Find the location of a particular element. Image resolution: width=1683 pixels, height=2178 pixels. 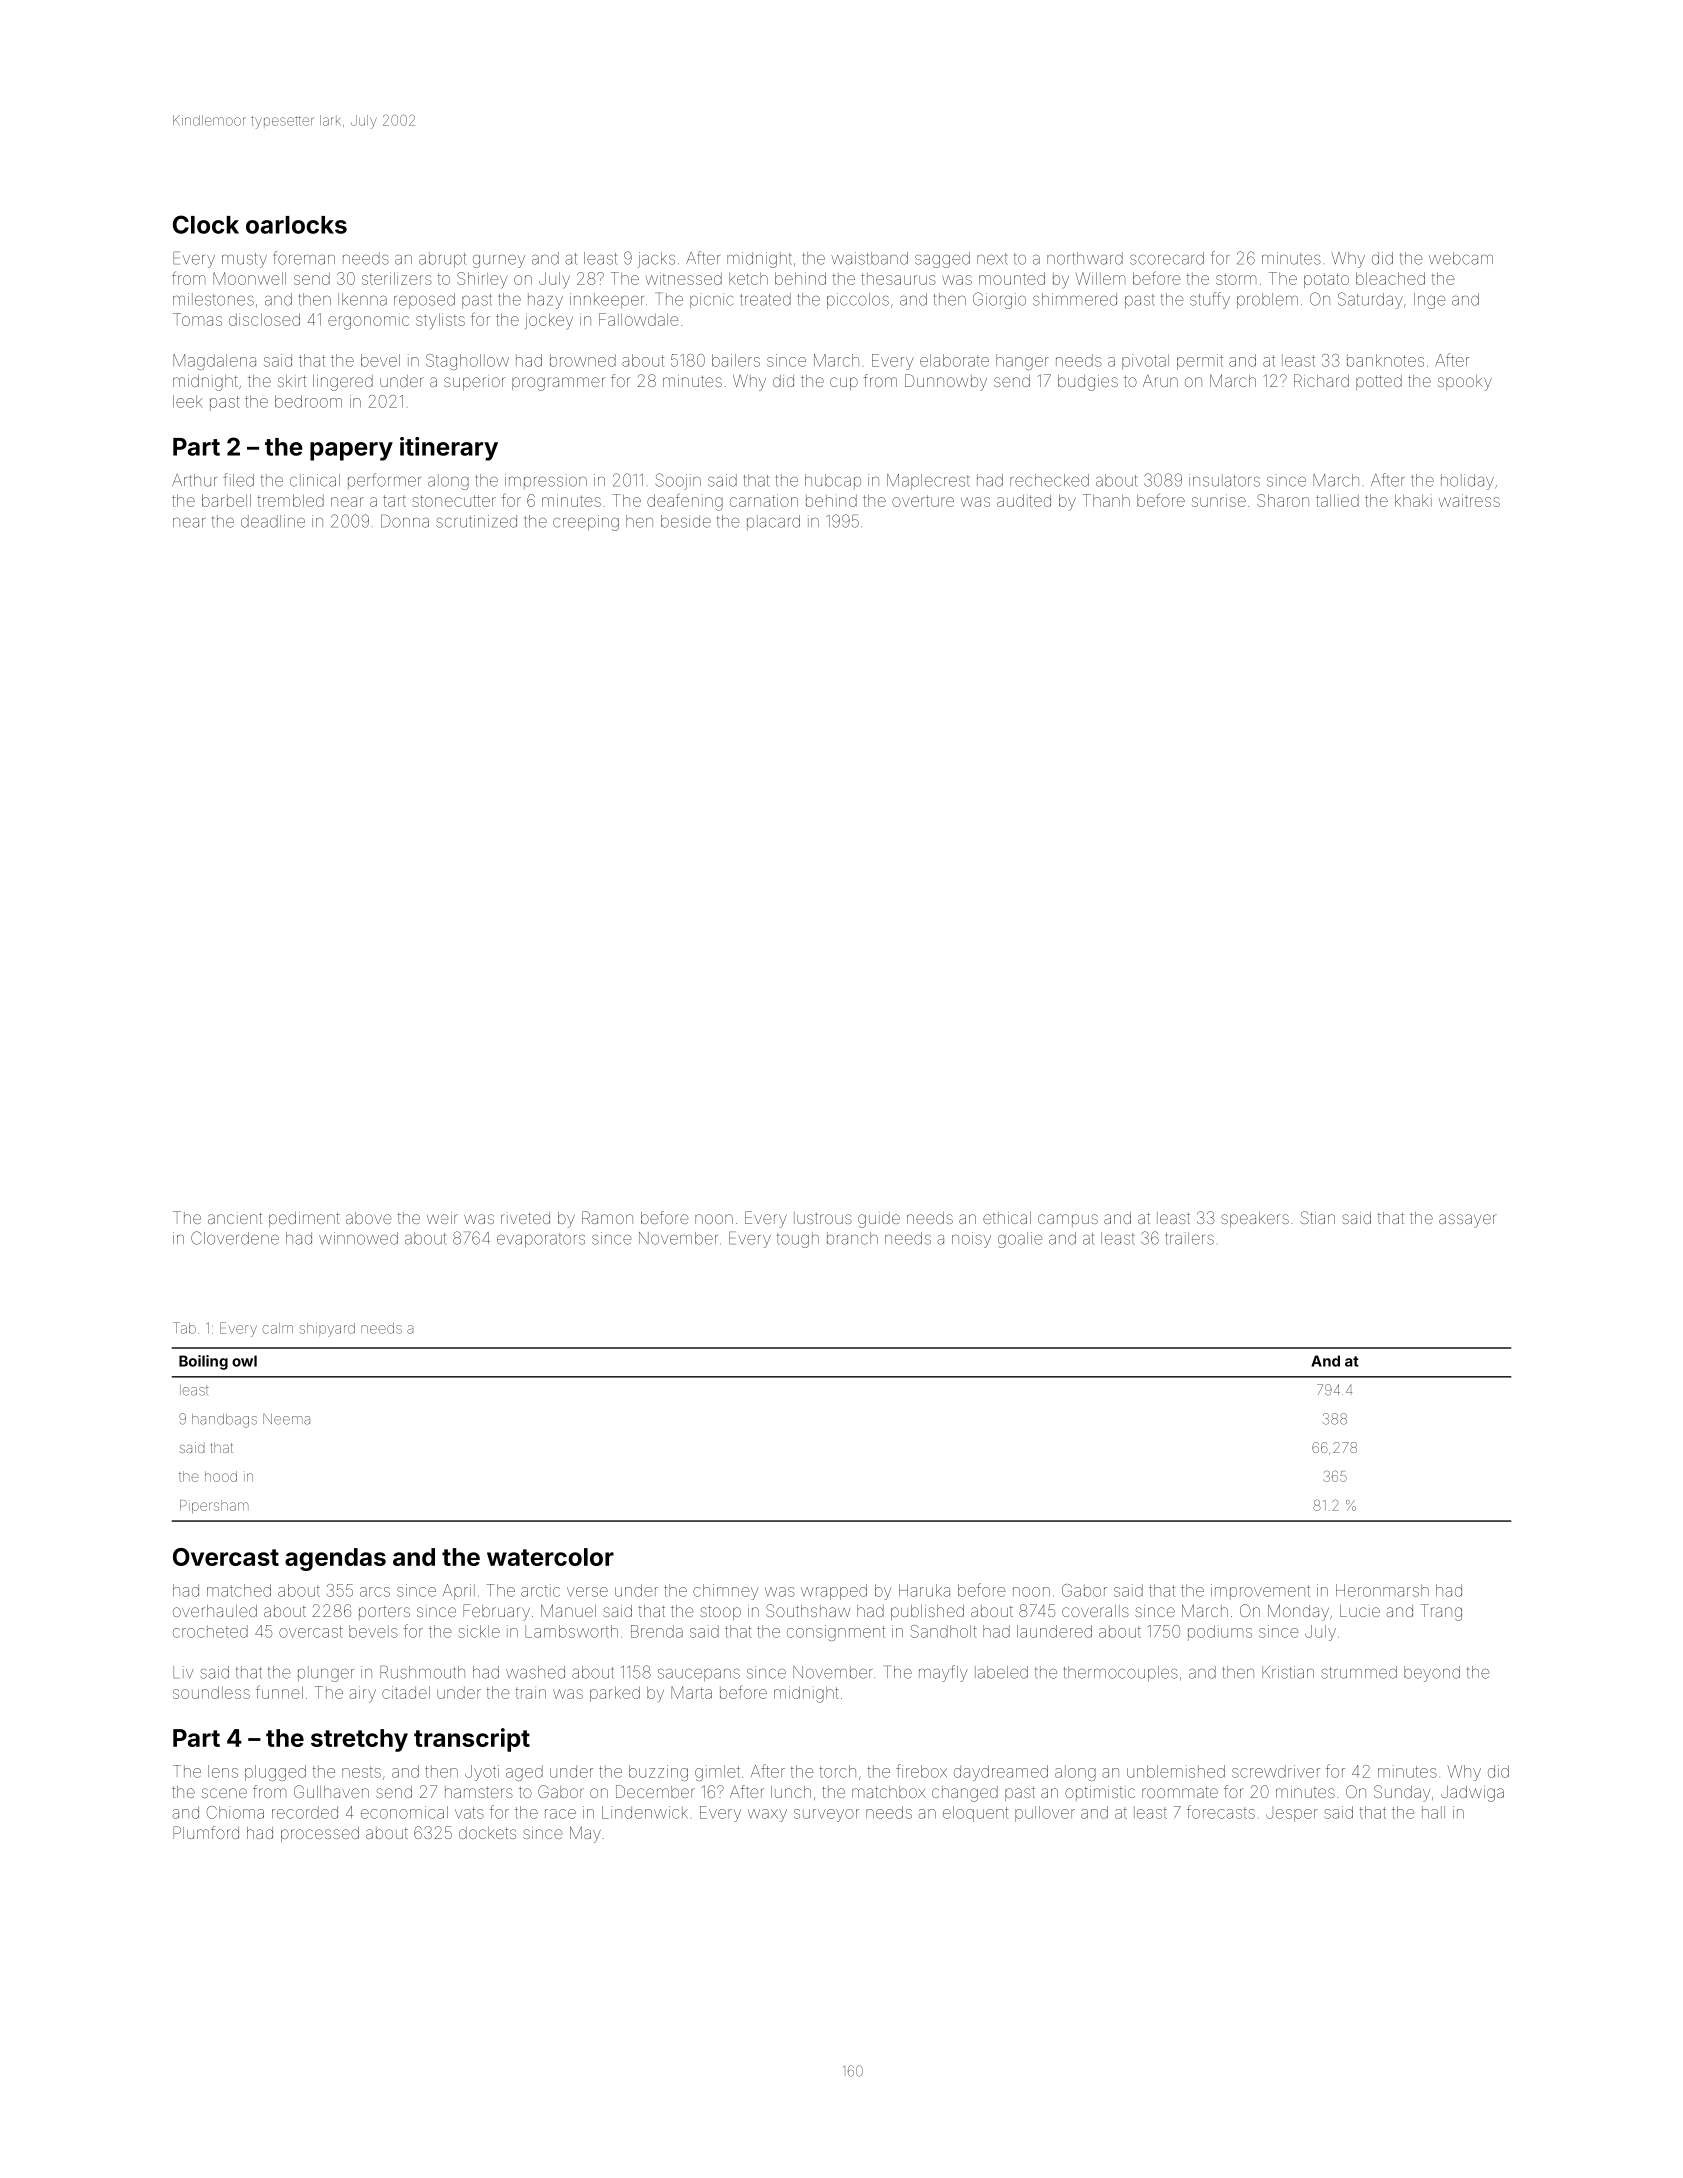

Plumford is located at coordinates (206, 1832).
